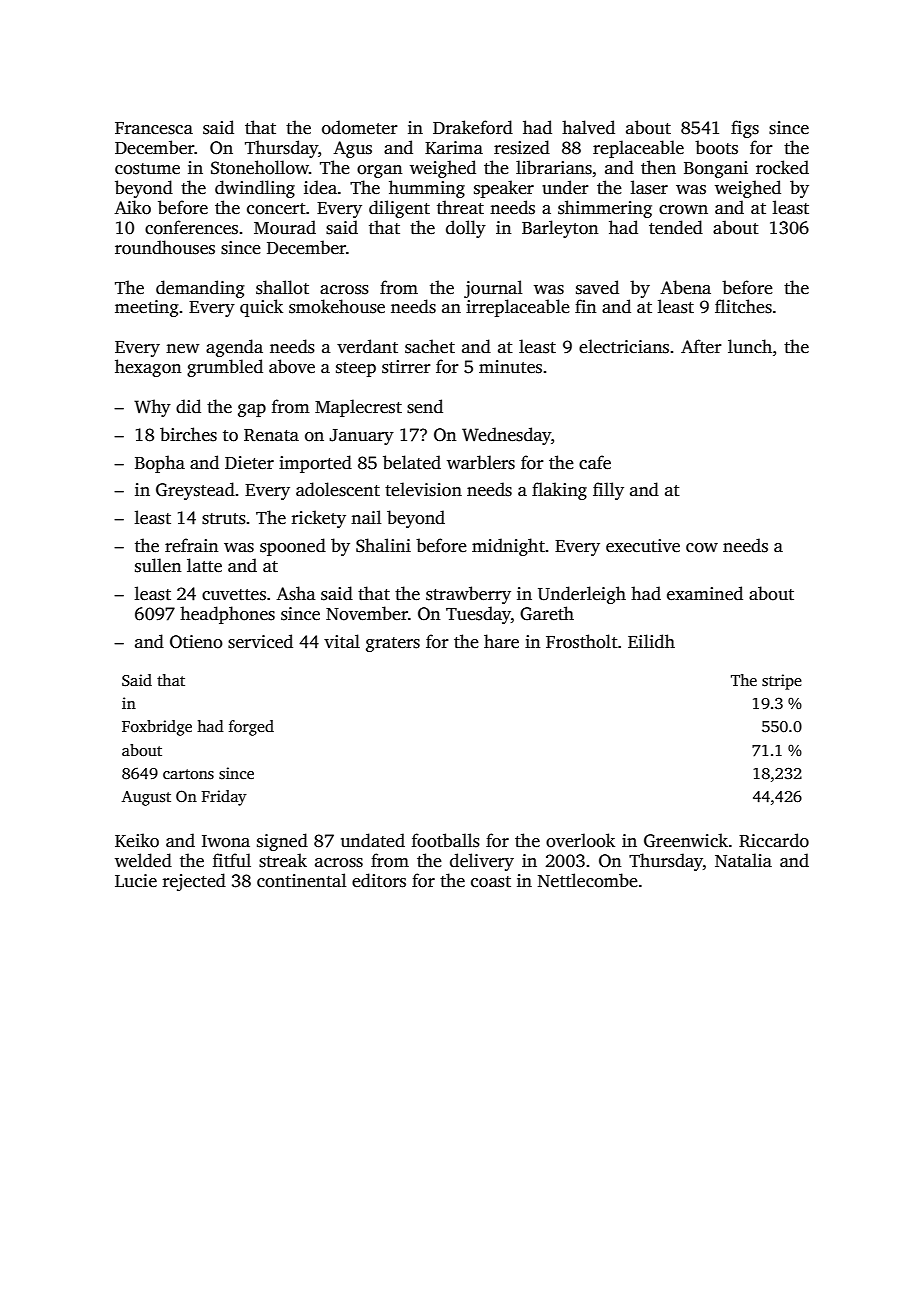 This screenshot has height=1314, width=924. I want to click on Wednesday, so click(506, 436).
